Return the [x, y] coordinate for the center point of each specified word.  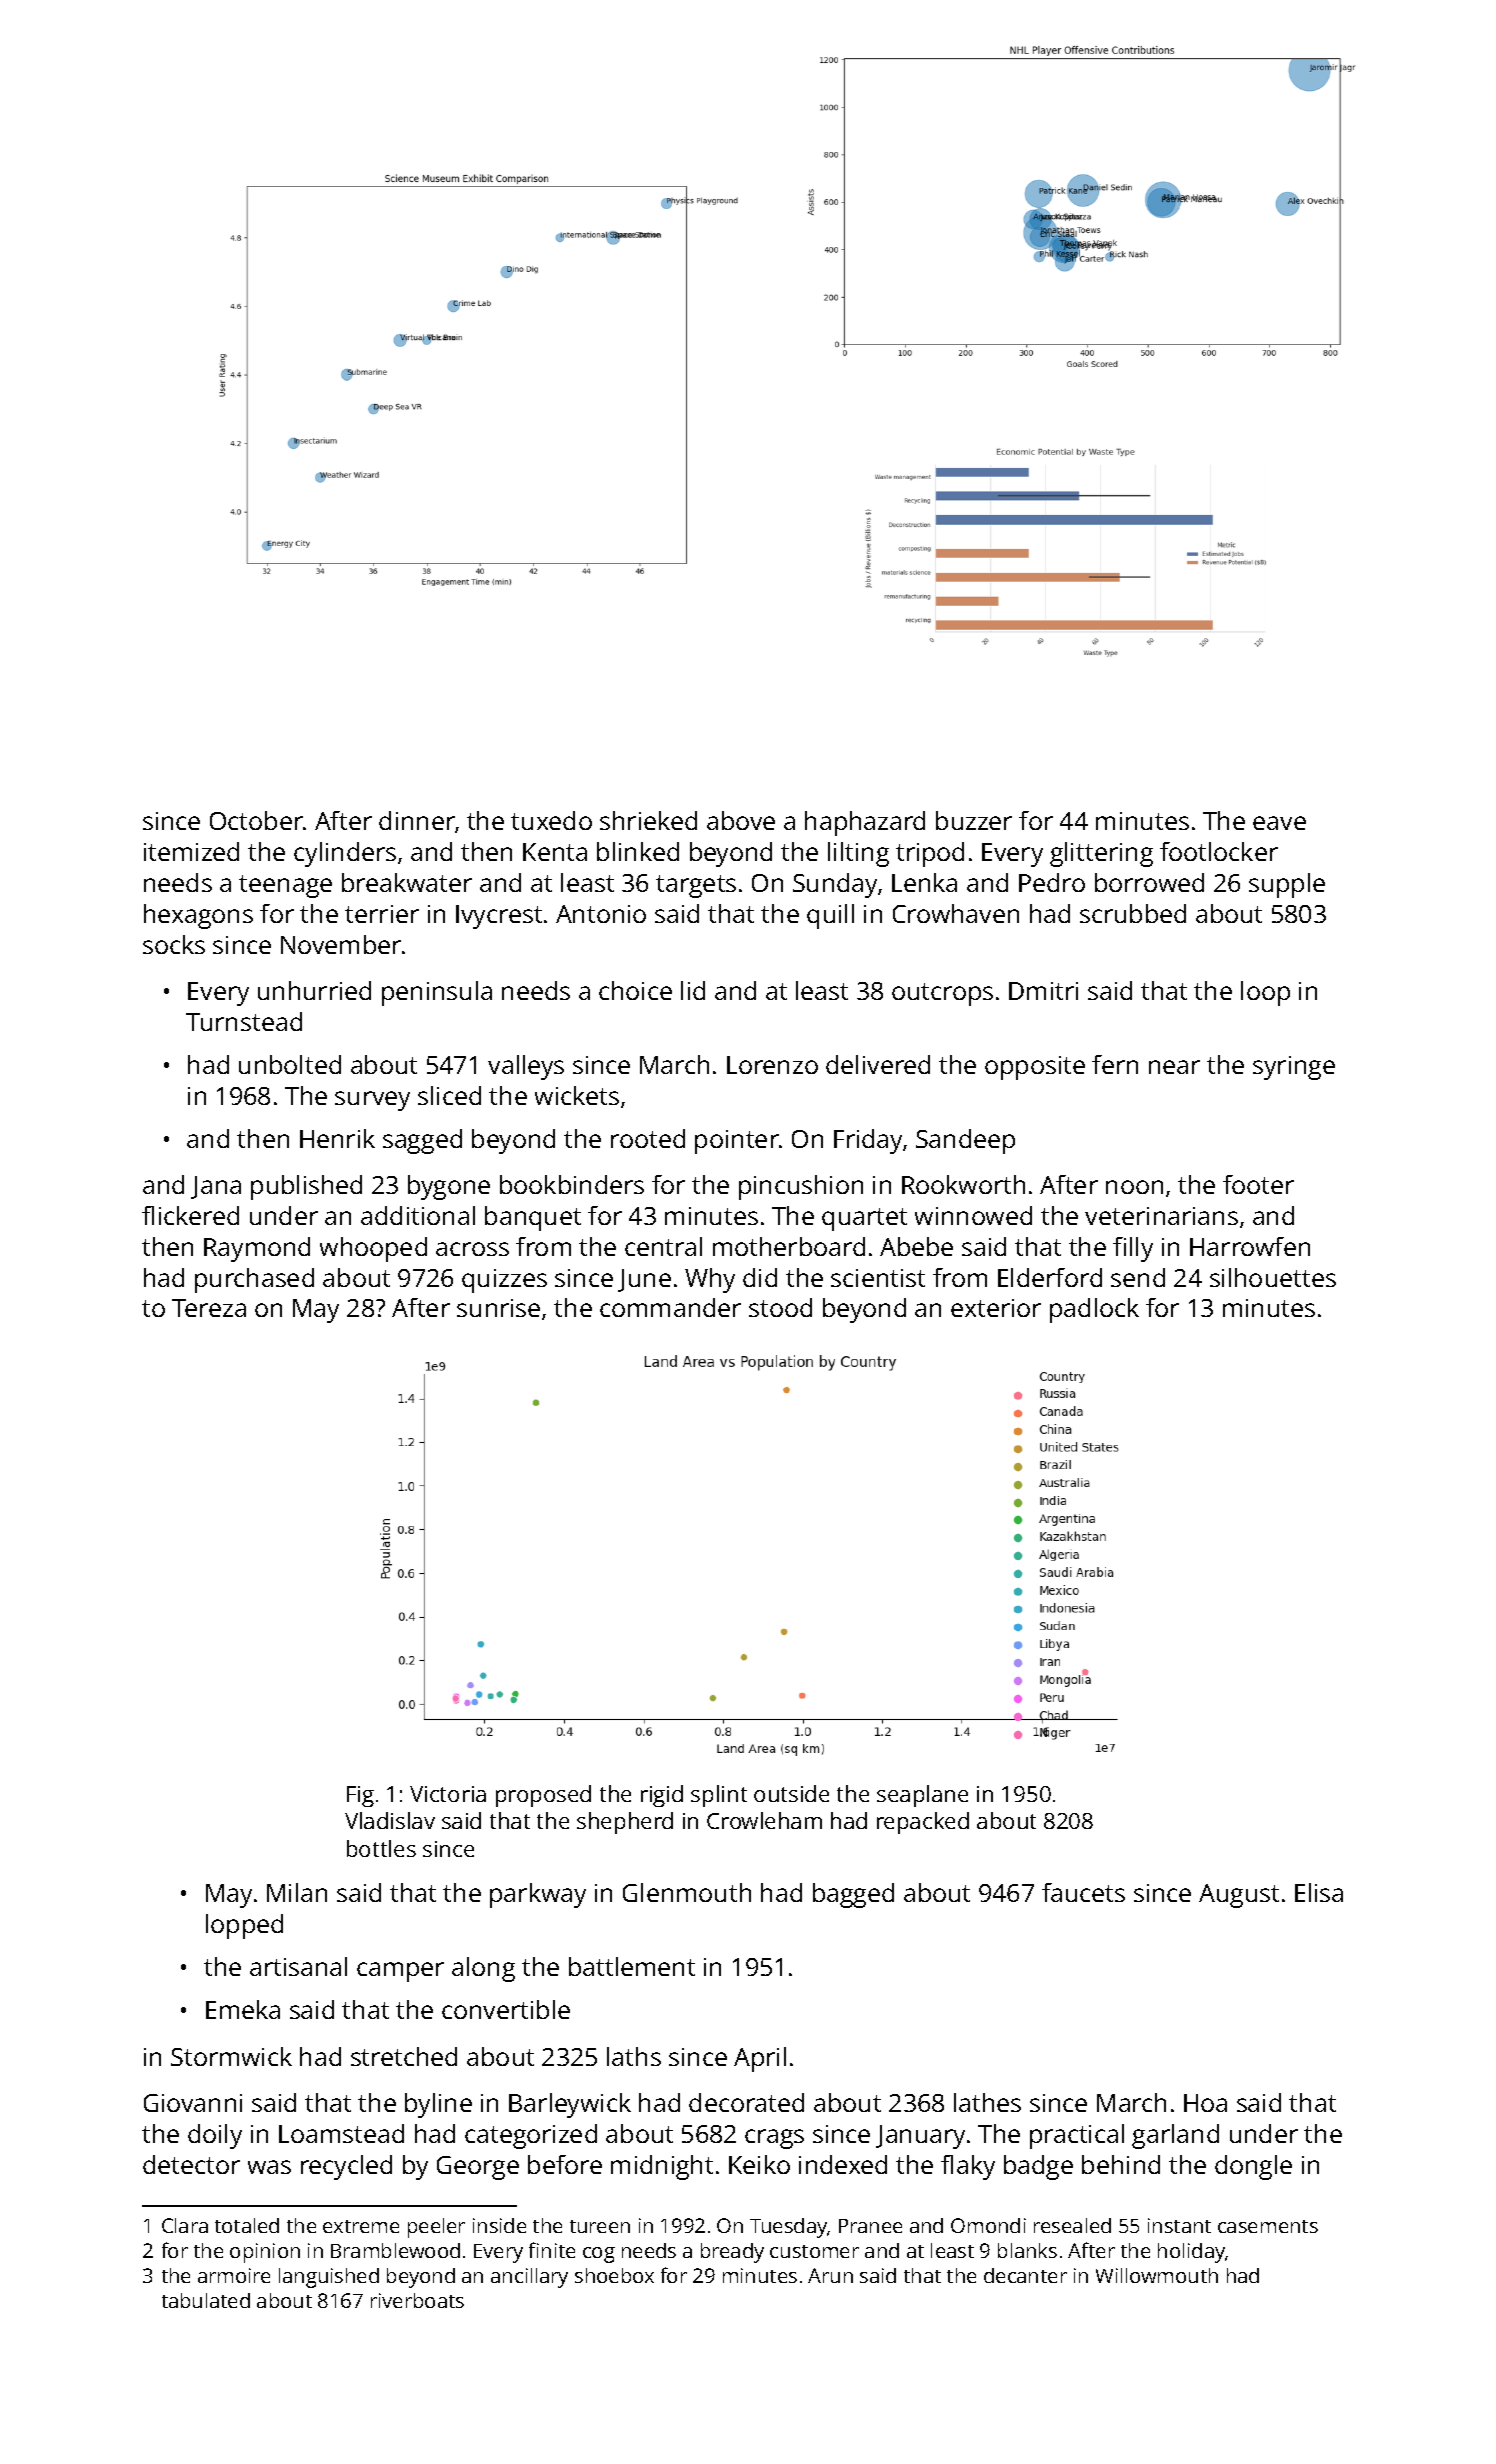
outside [791, 1793]
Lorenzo [772, 1065]
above [741, 820]
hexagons [198, 916]
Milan [297, 1892]
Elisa [1319, 1892]
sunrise [498, 1308]
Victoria [448, 1794]
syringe [1294, 1068]
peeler [436, 2228]
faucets [1083, 1892]
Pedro [1052, 882]
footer [1258, 1184]
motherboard [789, 1246]
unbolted [290, 1064]
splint [719, 1796]
